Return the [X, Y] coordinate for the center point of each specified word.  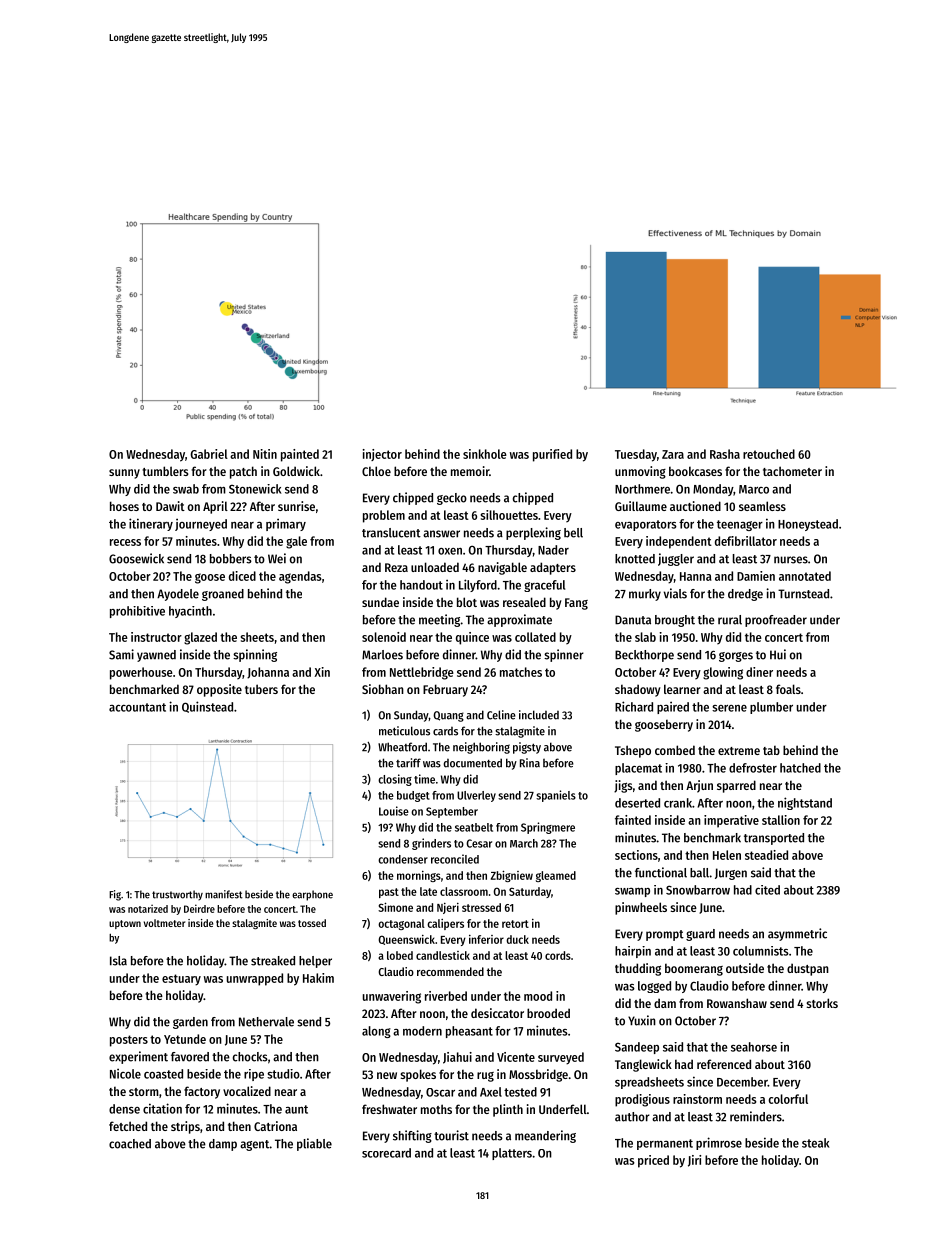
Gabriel [209, 454]
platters [512, 1154]
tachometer [792, 471]
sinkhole [485, 454]
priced [653, 1161]
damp [223, 1145]
